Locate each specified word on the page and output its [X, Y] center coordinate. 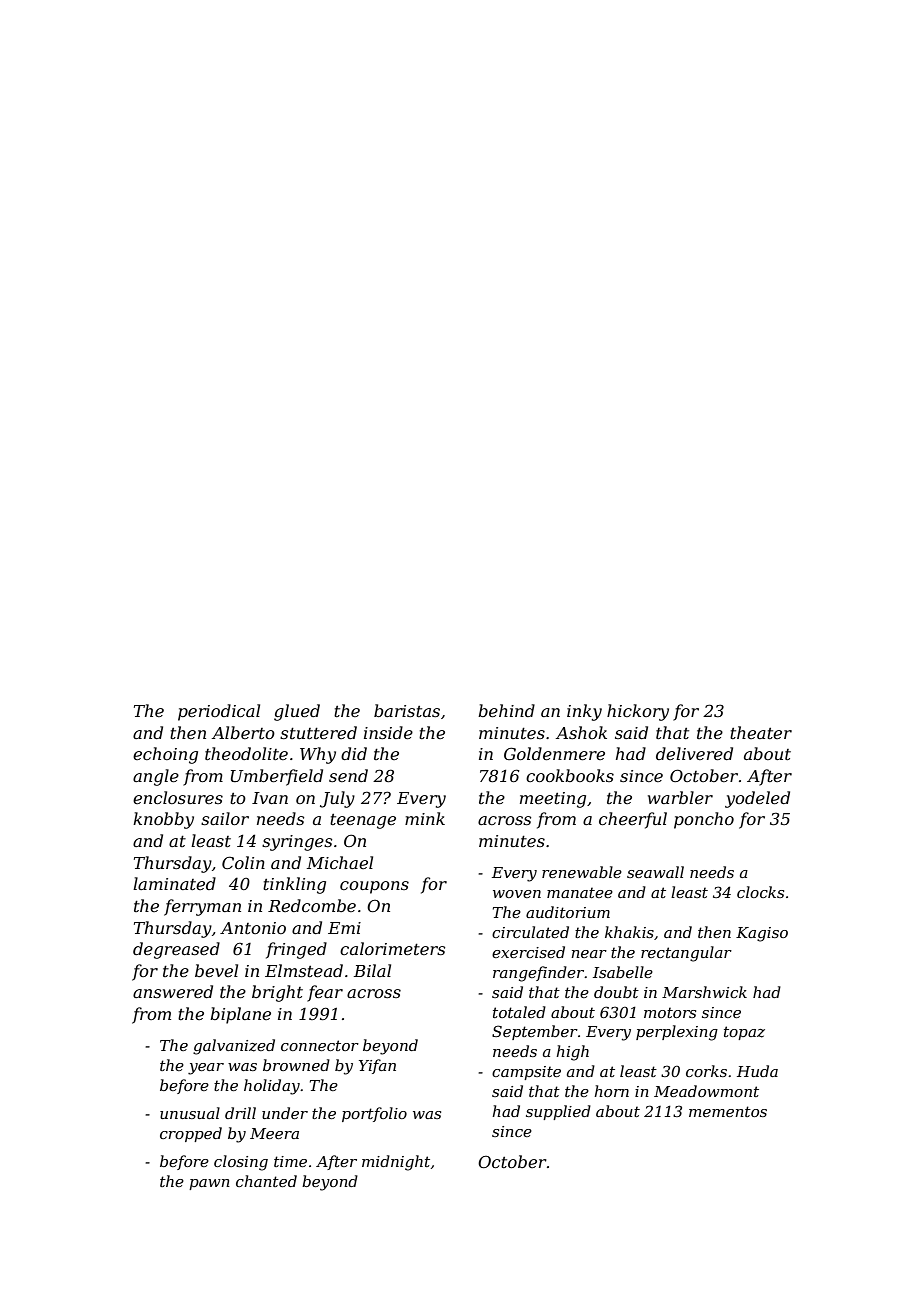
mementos [728, 1111]
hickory [638, 712]
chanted [266, 1181]
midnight [396, 1163]
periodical [219, 712]
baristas [407, 710]
